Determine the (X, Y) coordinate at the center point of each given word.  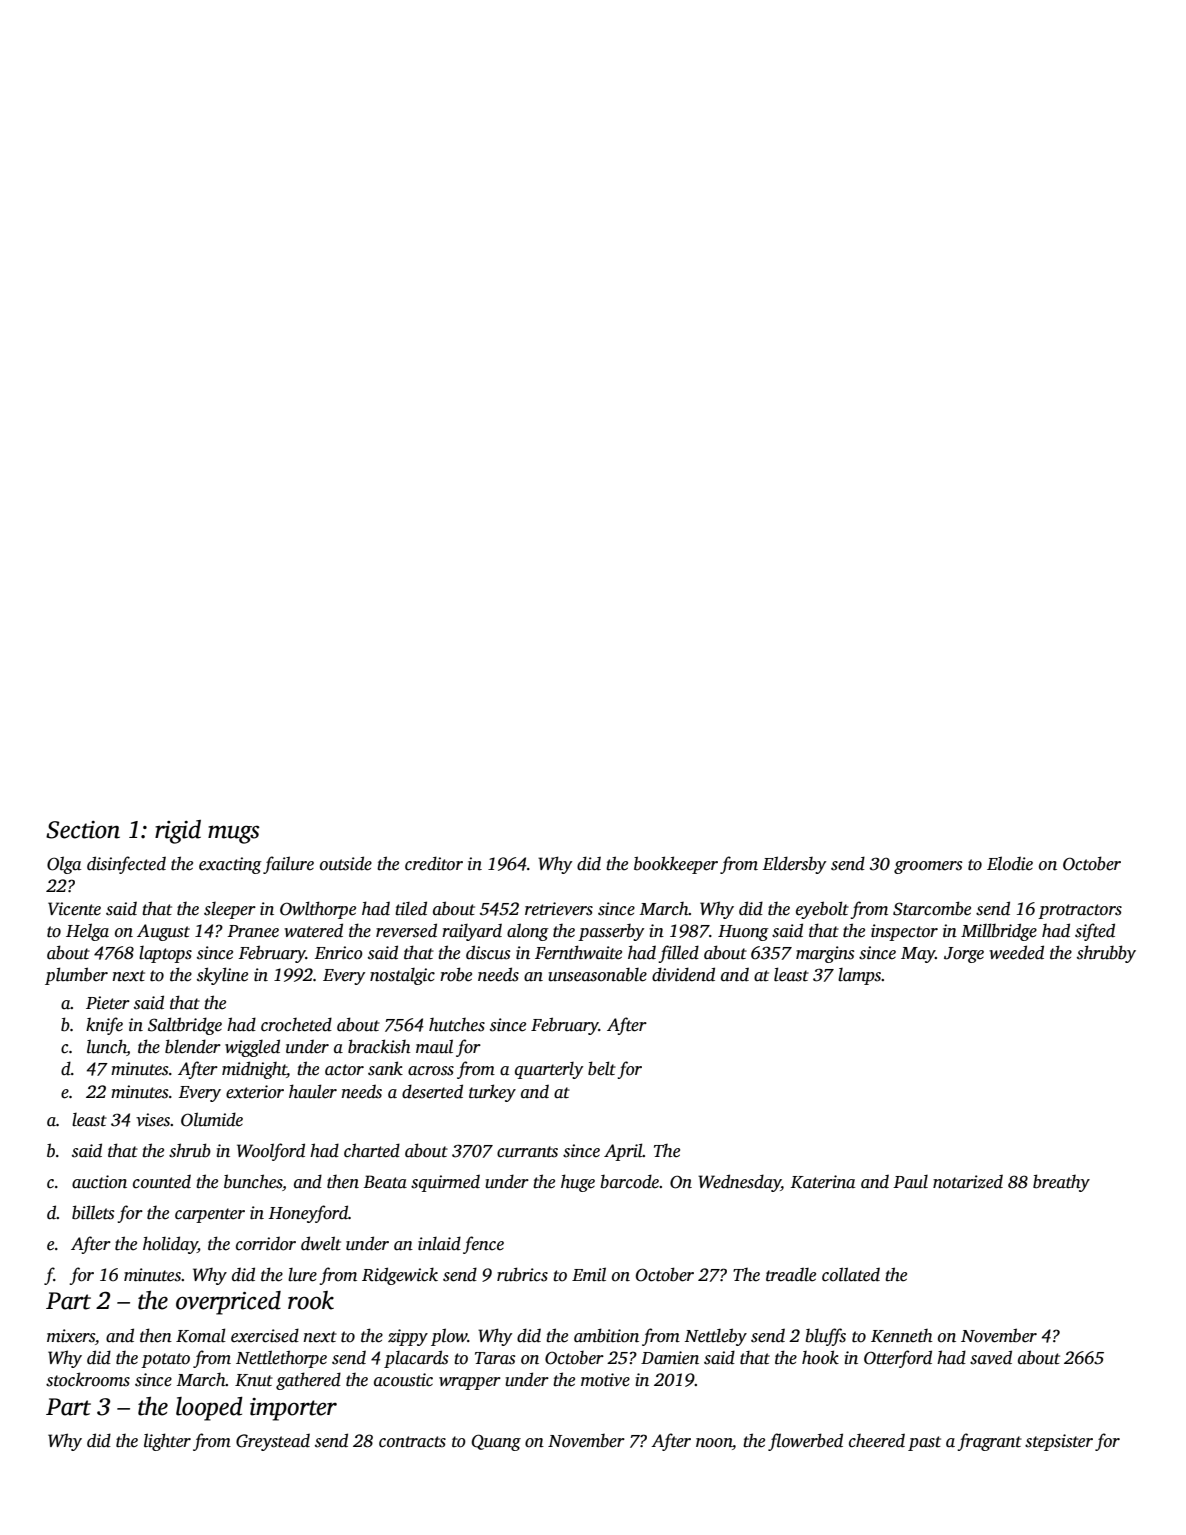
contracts (412, 1442)
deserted (432, 1091)
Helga (87, 932)
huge (578, 1183)
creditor (434, 863)
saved (991, 1357)
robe (456, 974)
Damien (670, 1358)
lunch (107, 1047)
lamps (860, 976)
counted (162, 1181)
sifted (1095, 932)
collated (851, 1274)
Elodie (1010, 863)
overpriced (228, 1303)
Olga (64, 865)
